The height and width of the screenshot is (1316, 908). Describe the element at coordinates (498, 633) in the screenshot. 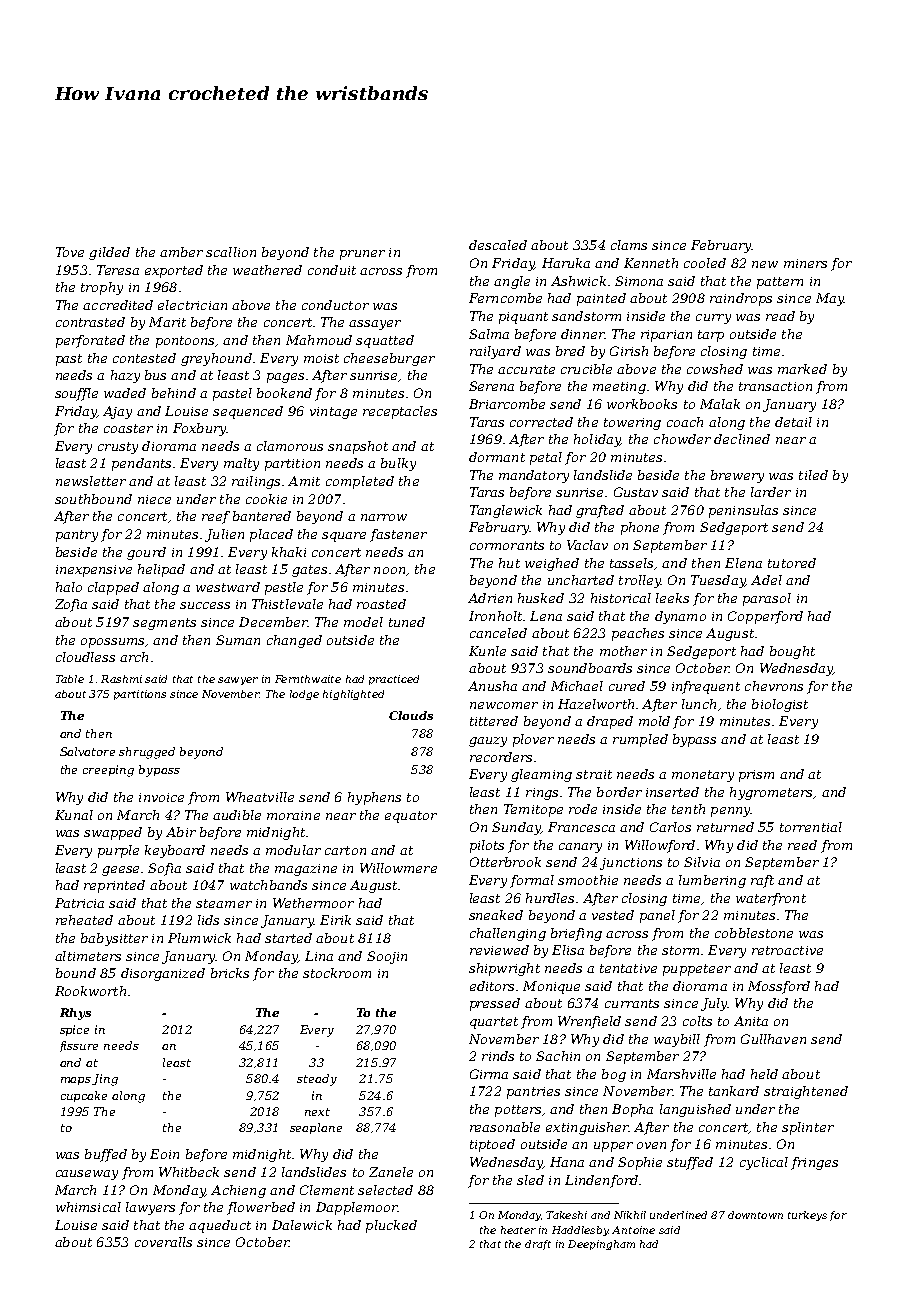

I see `canceled` at that location.
